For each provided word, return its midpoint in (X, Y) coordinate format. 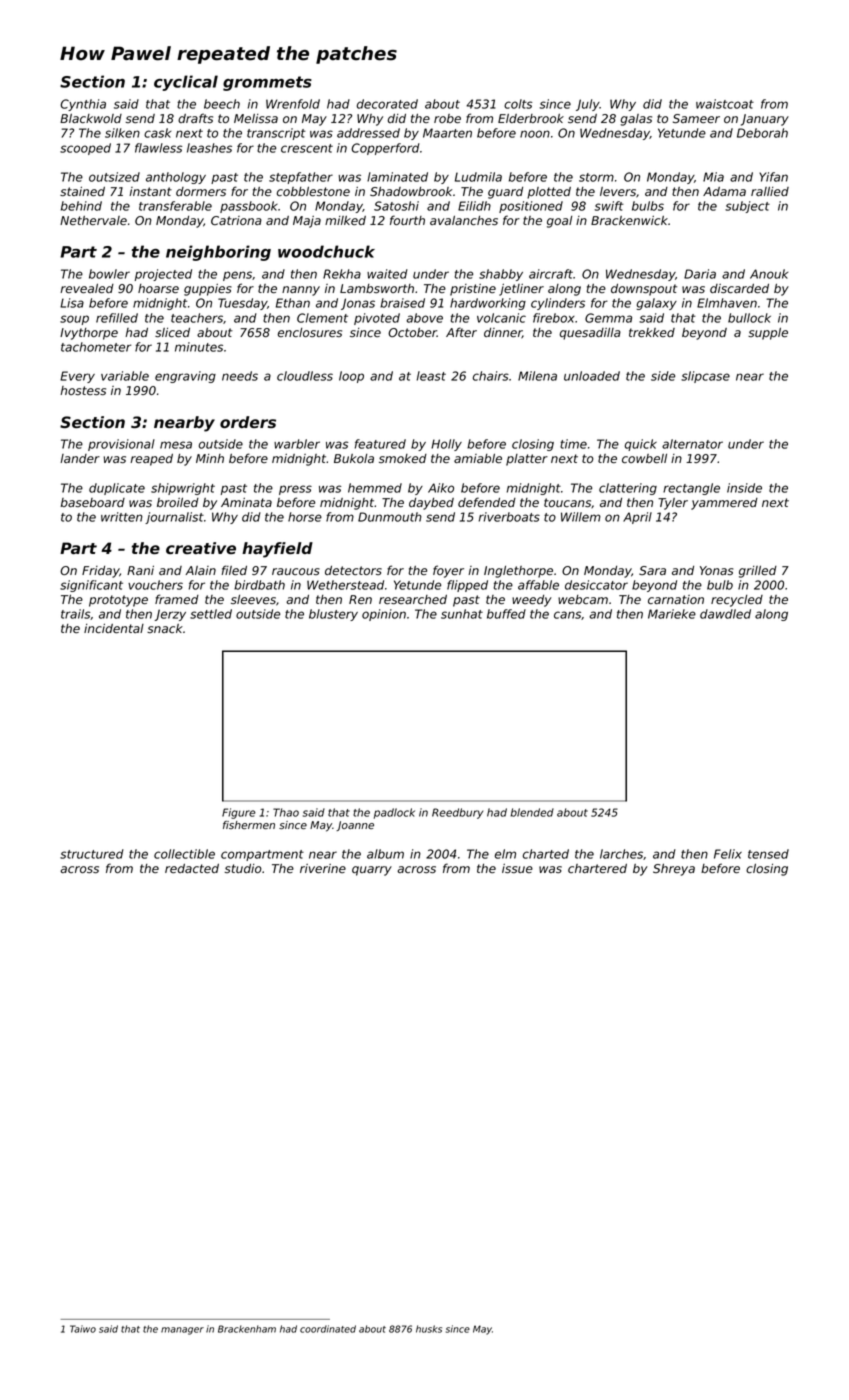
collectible (184, 854)
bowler (109, 274)
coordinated (328, 1329)
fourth (407, 220)
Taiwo (83, 1329)
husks (429, 1329)
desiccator (596, 585)
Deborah (762, 133)
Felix (728, 854)
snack (165, 628)
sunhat (462, 614)
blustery (333, 615)
